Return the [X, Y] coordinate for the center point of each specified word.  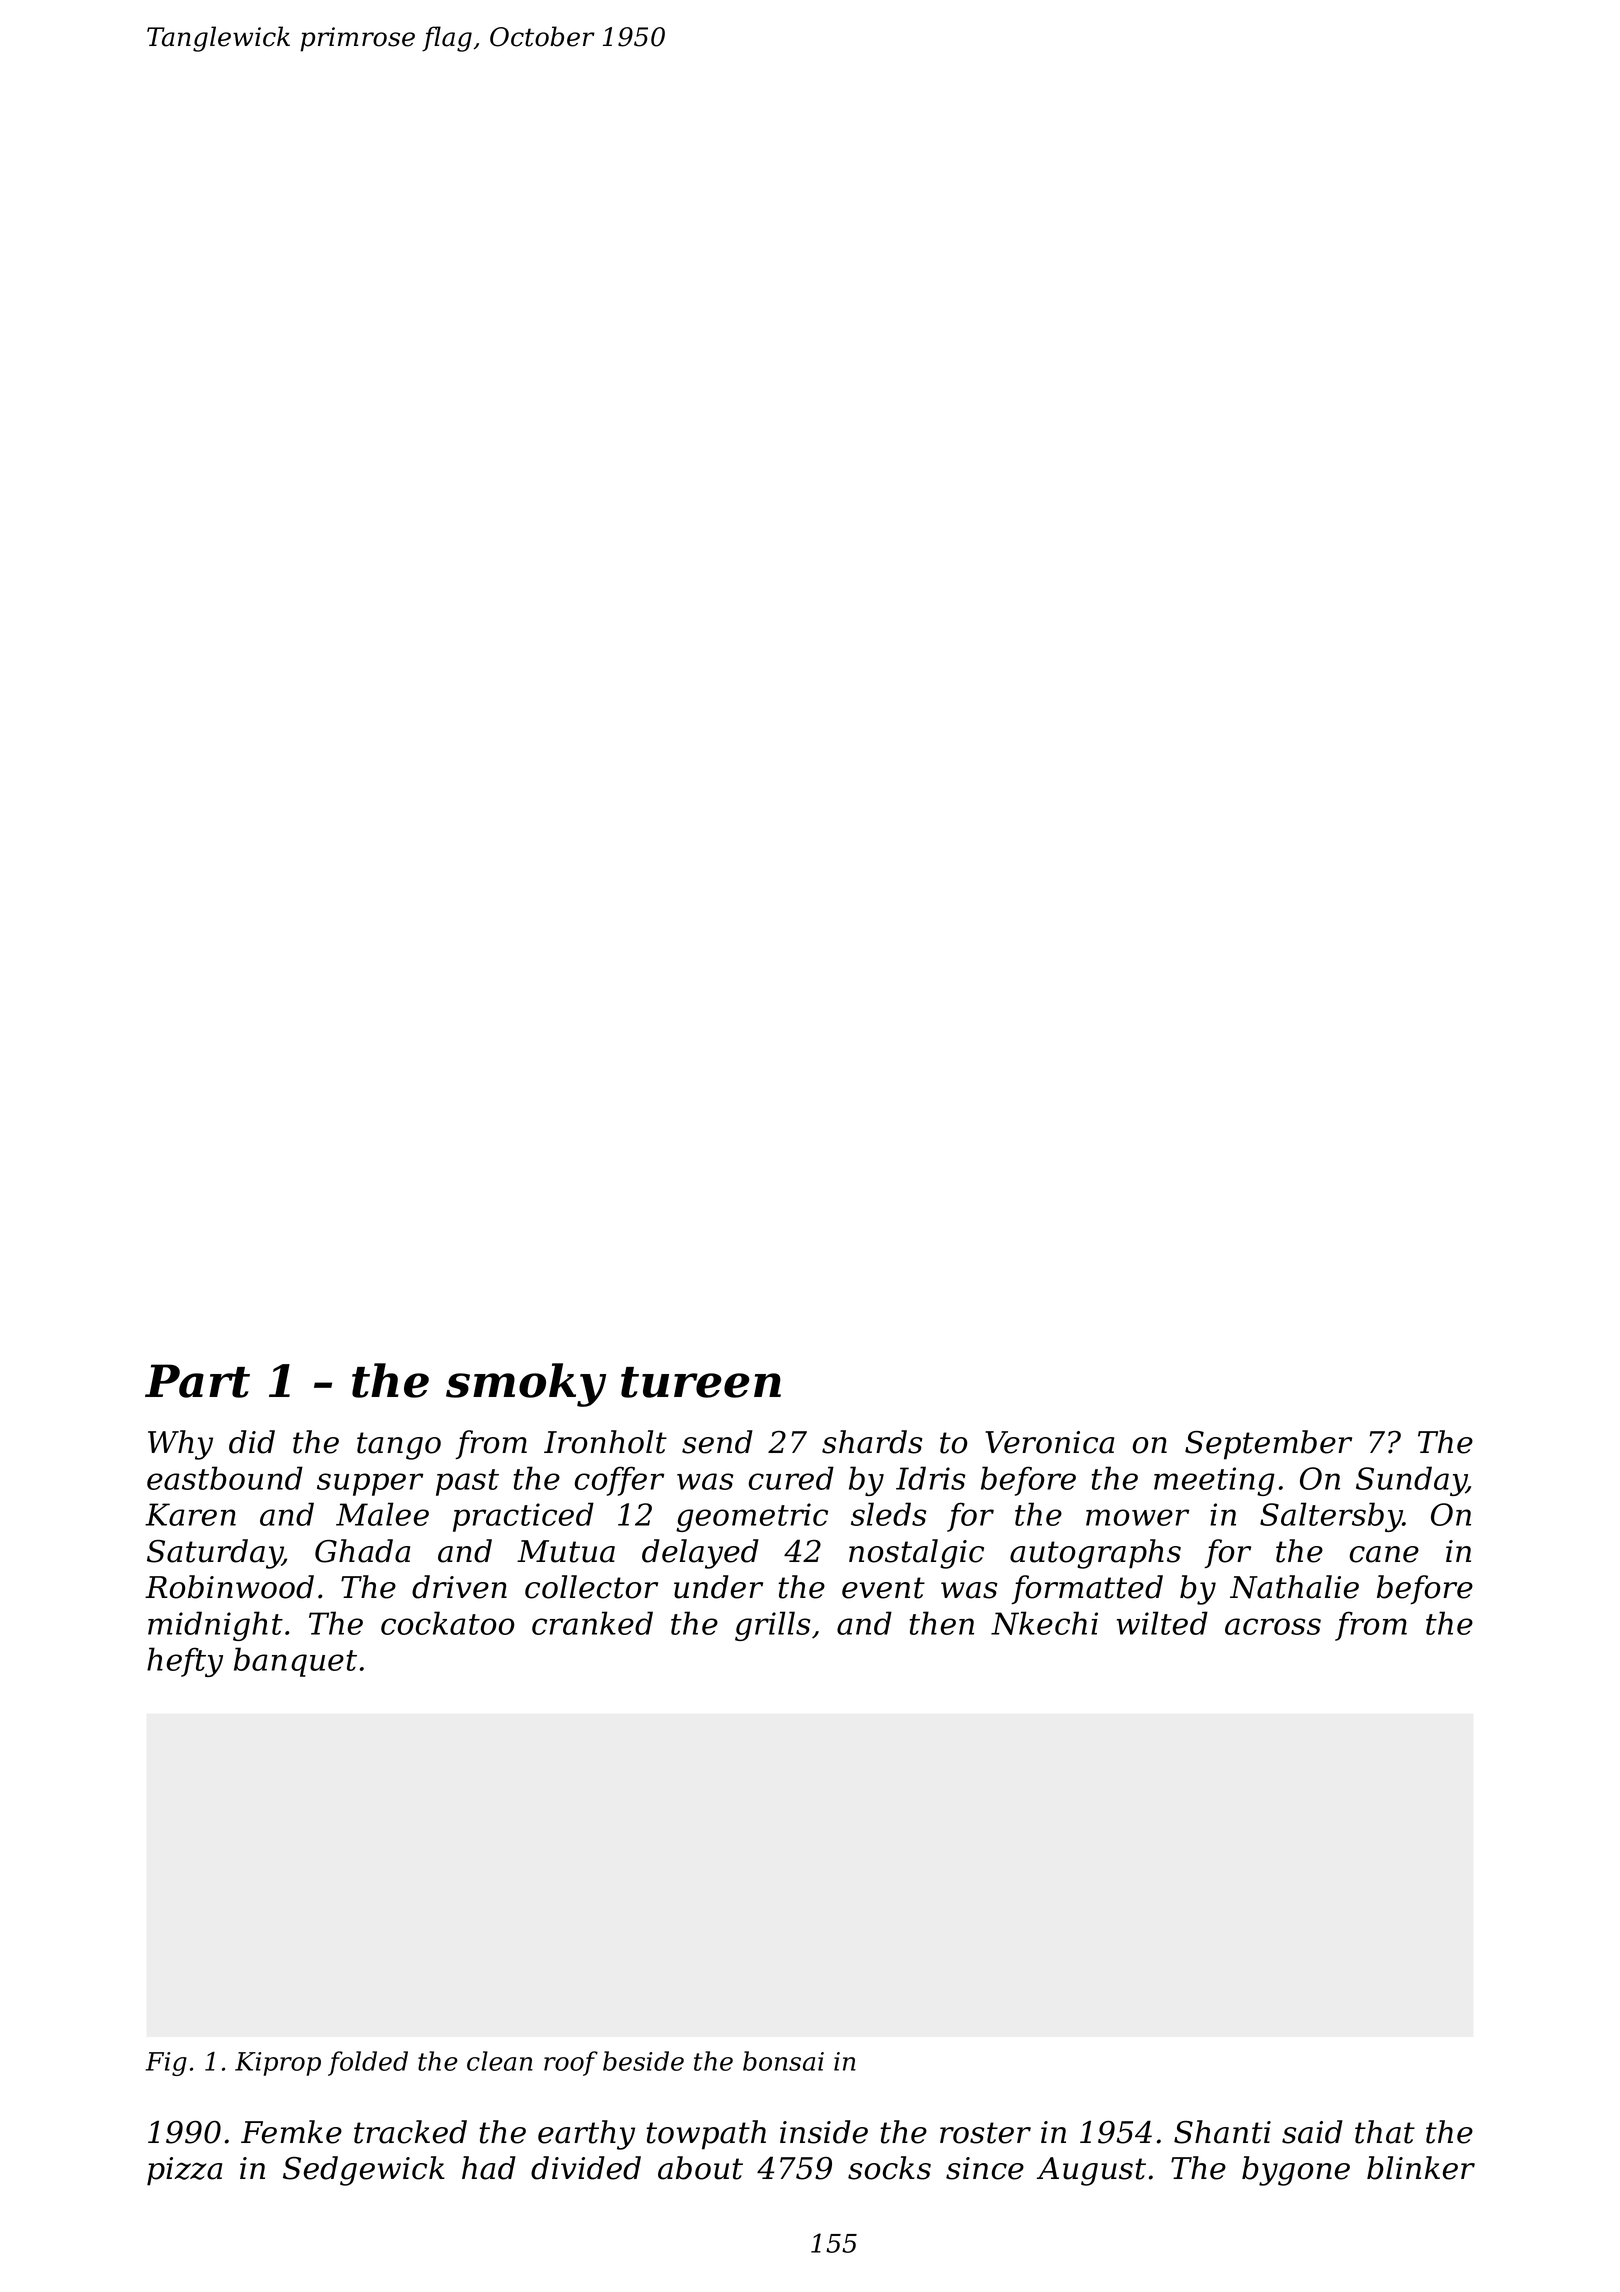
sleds [888, 1514]
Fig [166, 2064]
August [1091, 2171]
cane [1384, 1554]
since [985, 2168]
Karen [190, 1514]
